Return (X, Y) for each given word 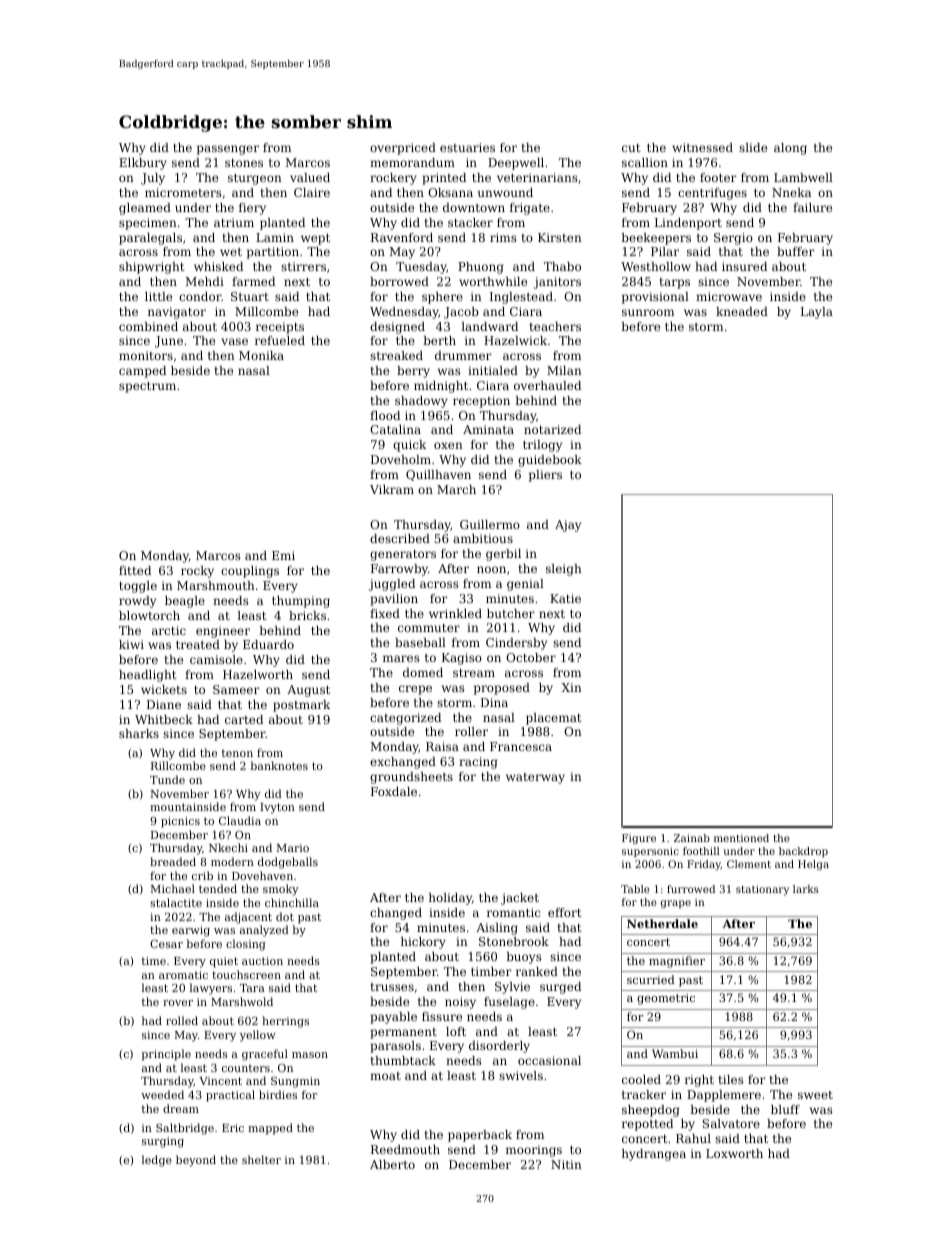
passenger (228, 150)
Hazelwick (515, 340)
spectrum (147, 387)
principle (166, 1055)
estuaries (467, 147)
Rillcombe (178, 765)
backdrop (803, 852)
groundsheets (411, 778)
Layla (817, 313)
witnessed (702, 147)
